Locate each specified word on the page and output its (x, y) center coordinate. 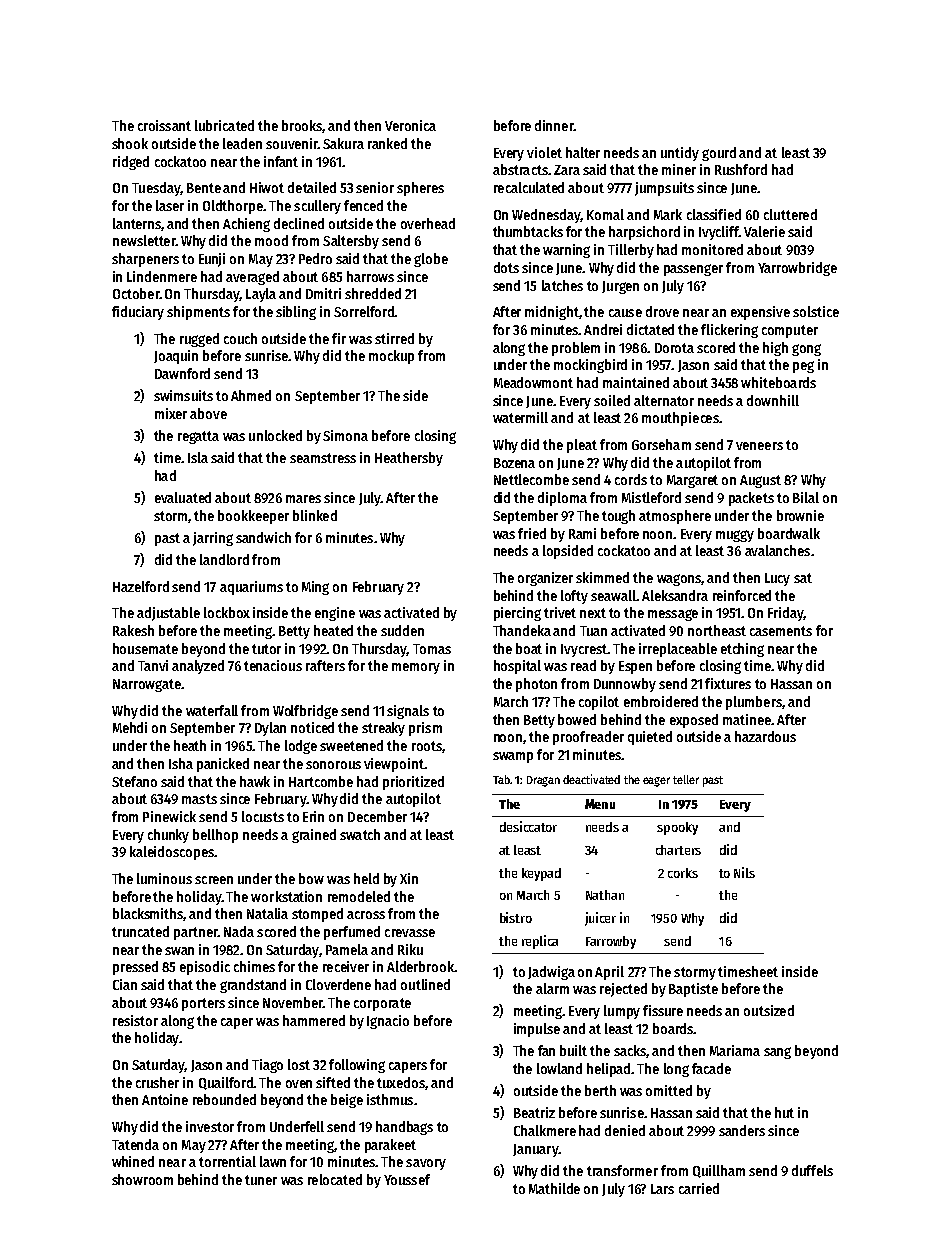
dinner (554, 125)
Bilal (806, 497)
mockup (391, 357)
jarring (213, 539)
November (293, 1002)
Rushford (741, 169)
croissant (164, 125)
